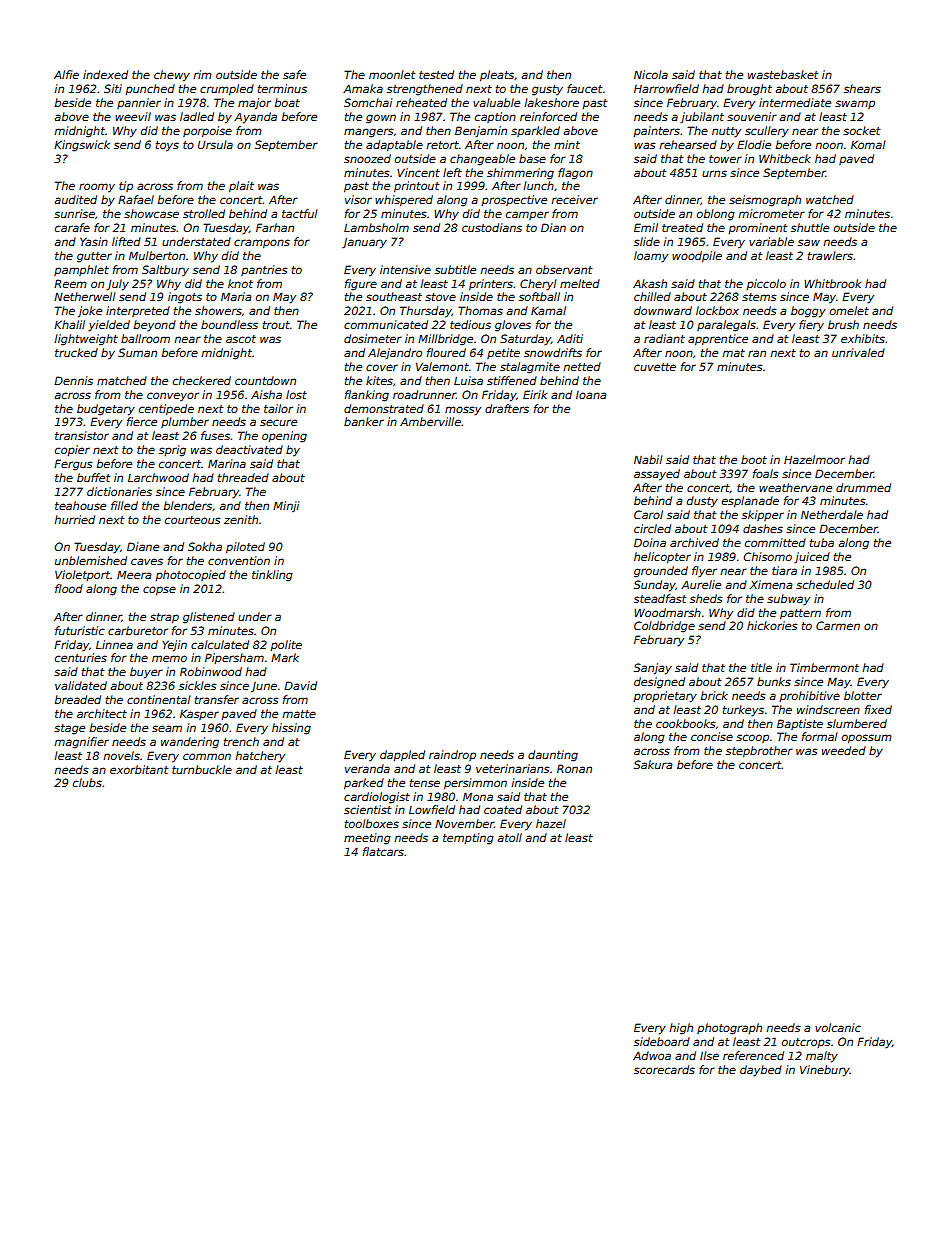  What do you see at coordinates (810, 227) in the screenshot?
I see `shuttle` at bounding box center [810, 227].
